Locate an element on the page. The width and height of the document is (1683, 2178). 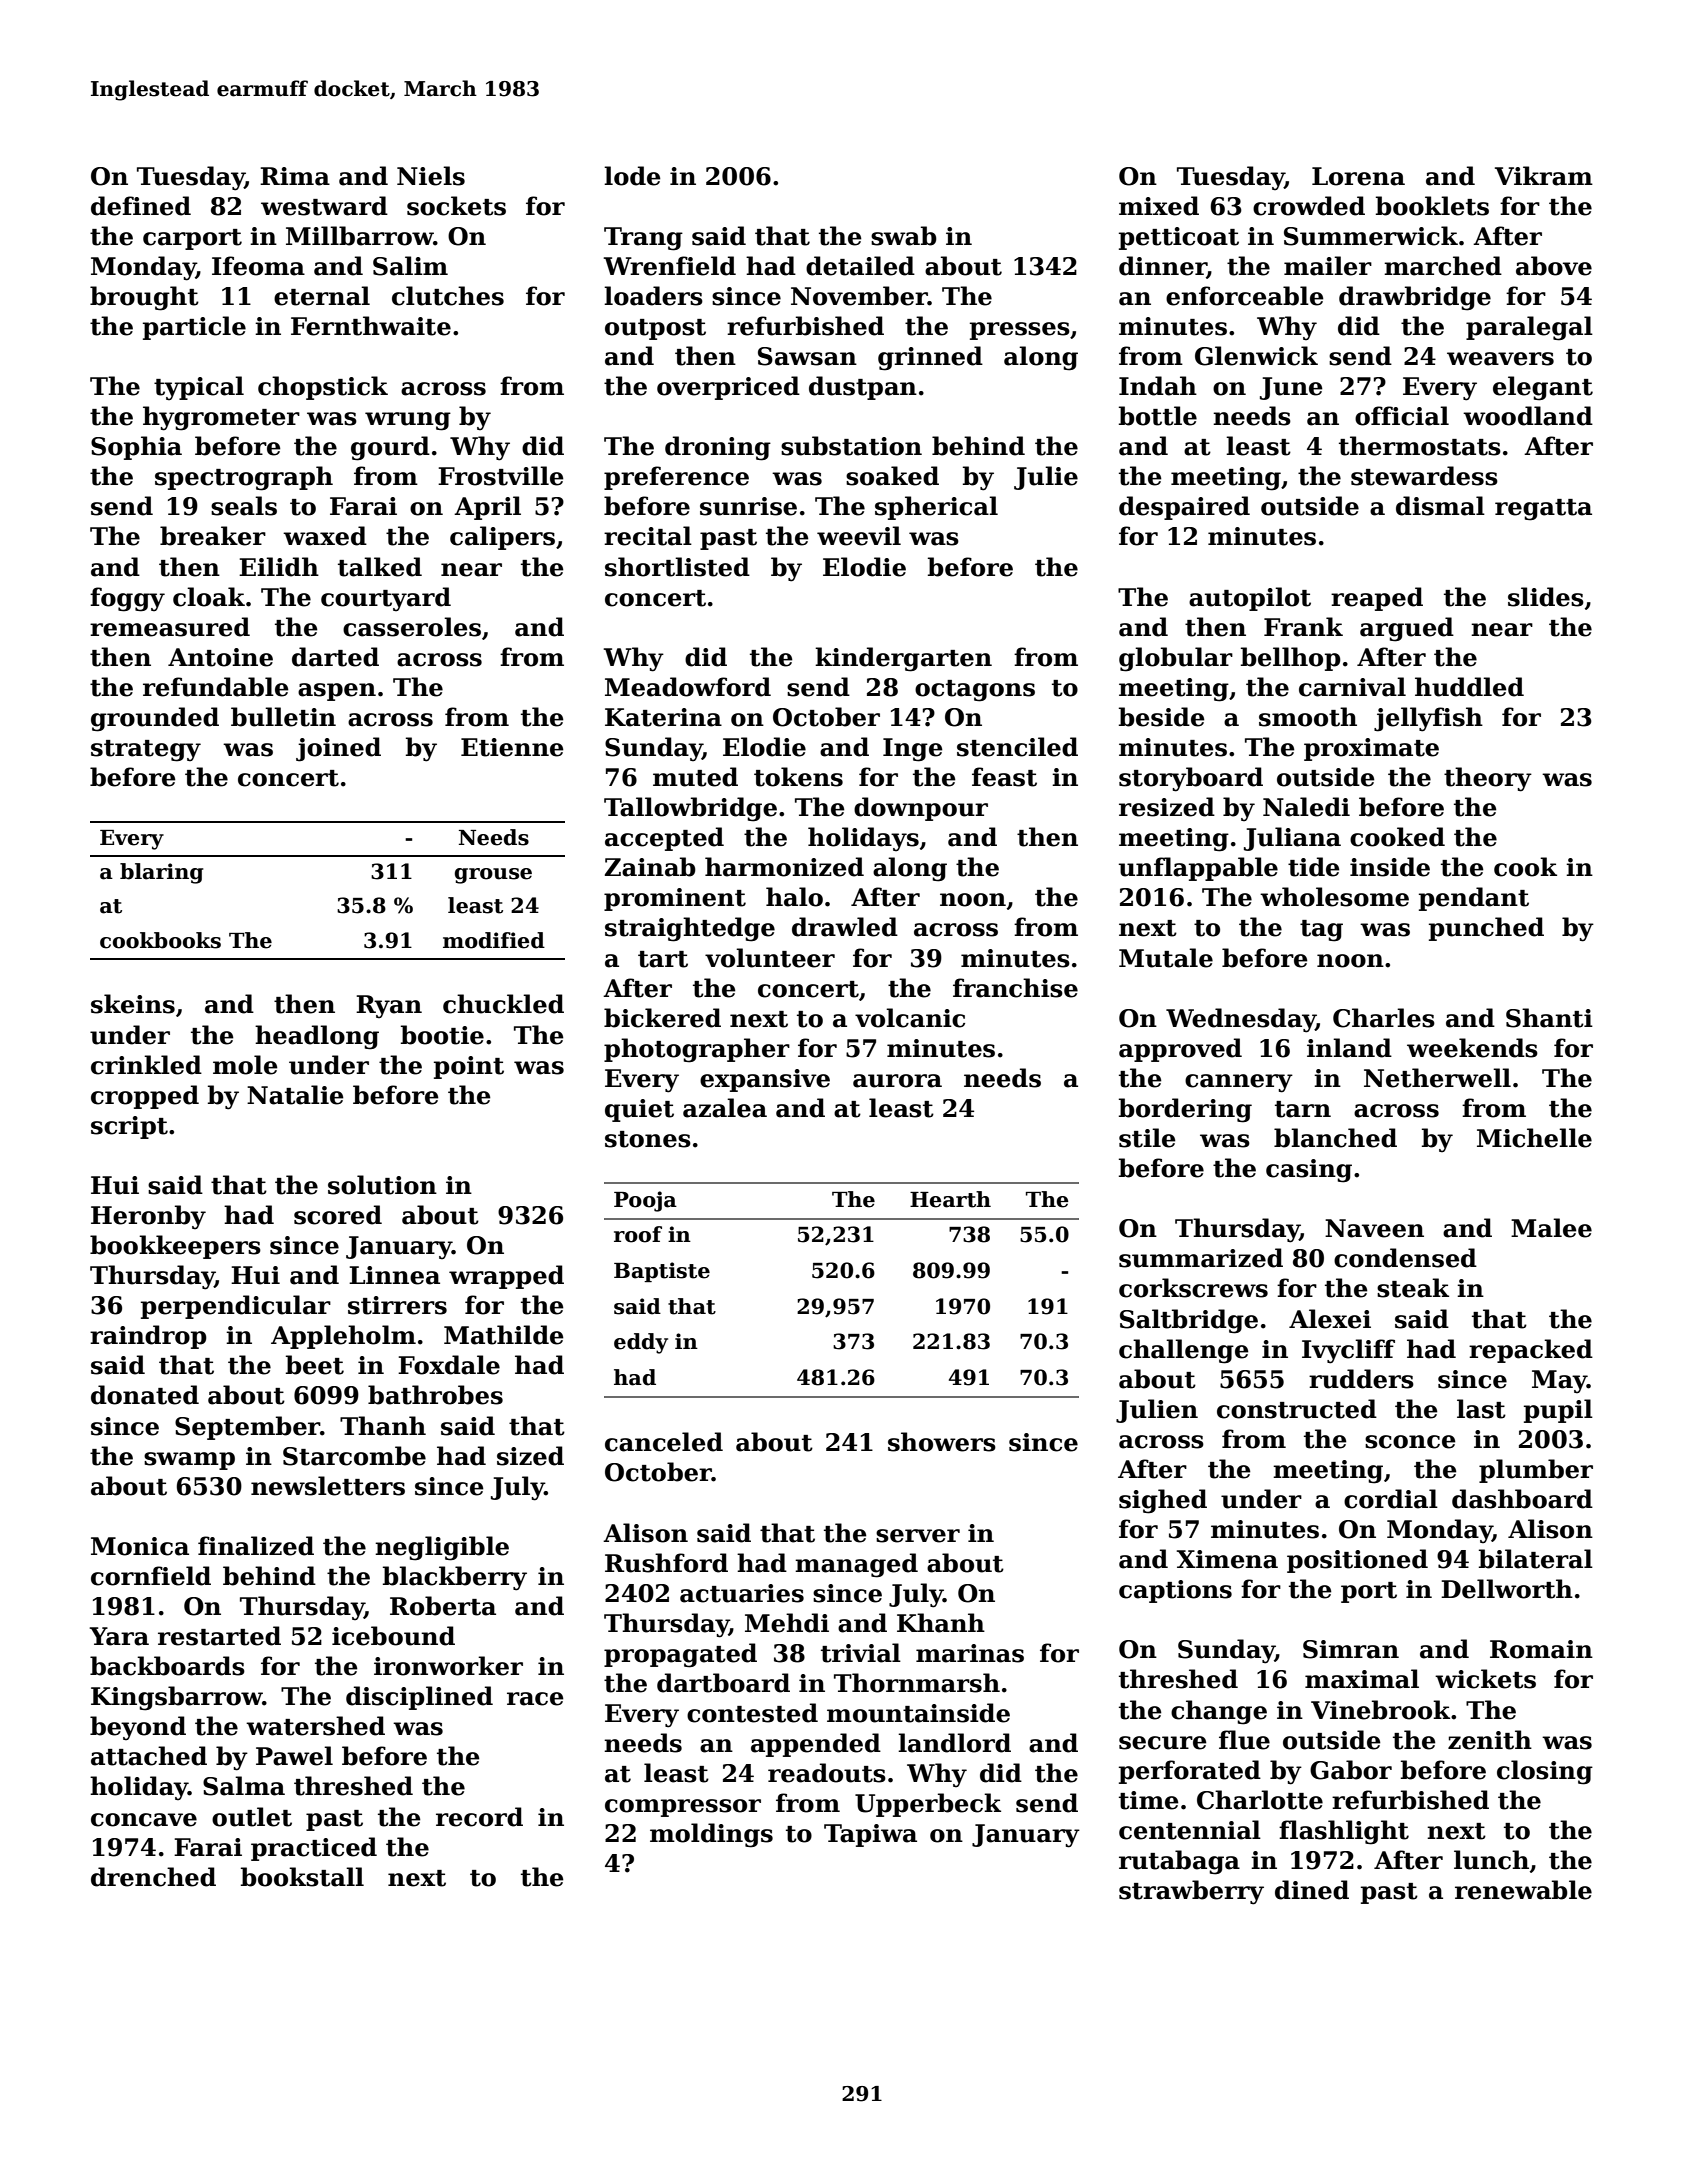
Lorena is located at coordinates (1358, 176).
